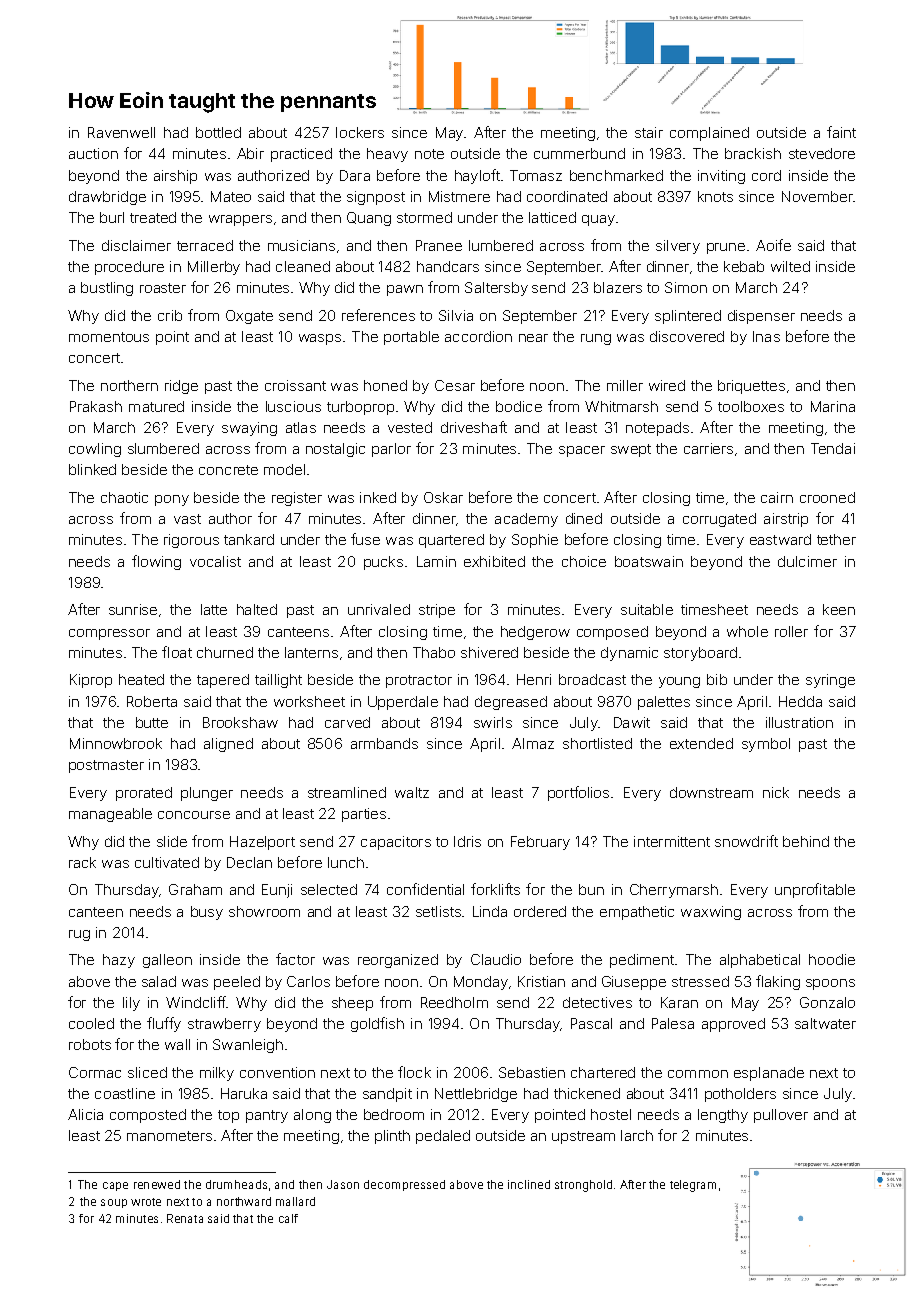  I want to click on Renata, so click(185, 1218).
